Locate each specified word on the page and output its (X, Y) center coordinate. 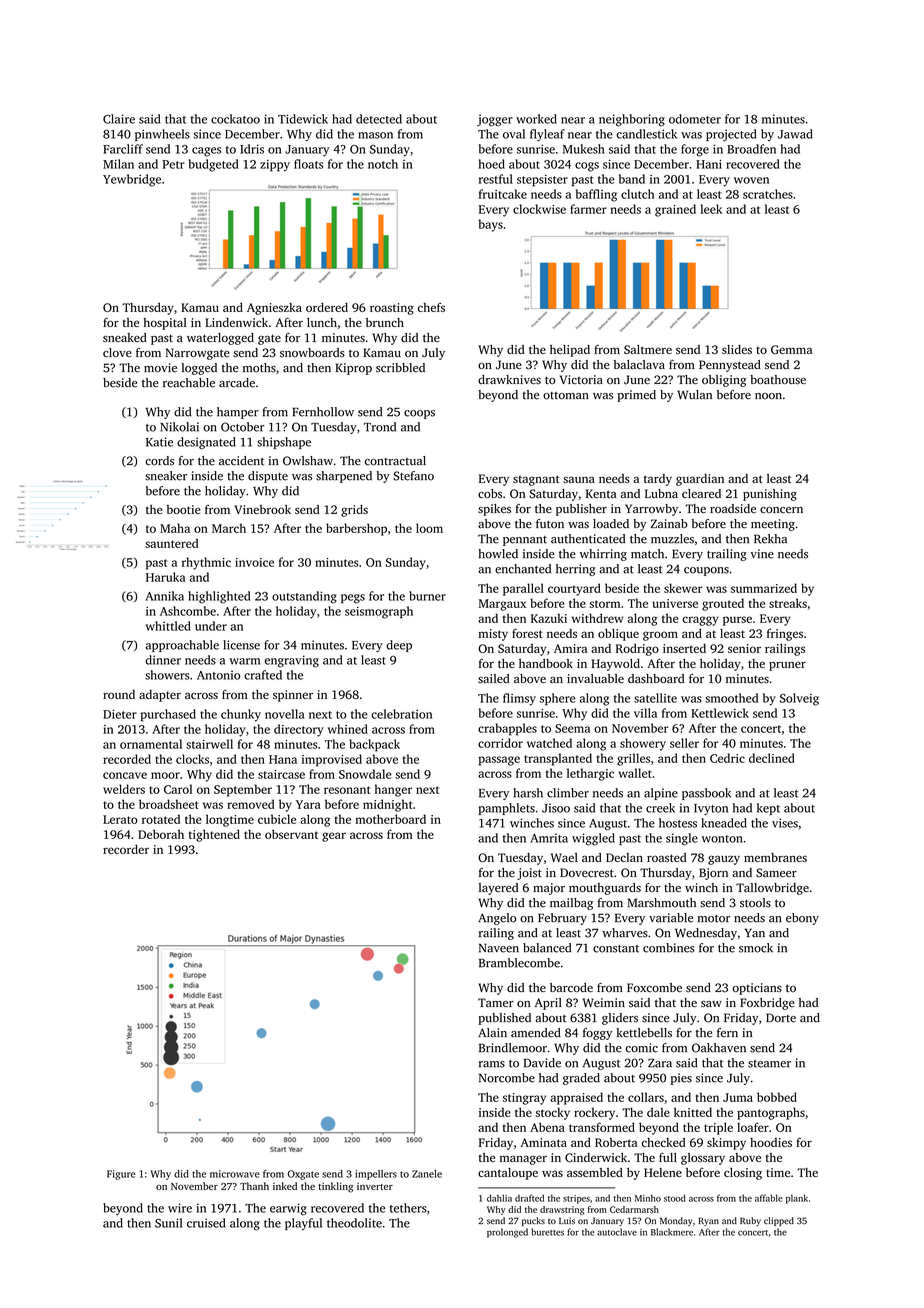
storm (605, 604)
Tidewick (303, 119)
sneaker (166, 476)
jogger (495, 120)
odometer (695, 119)
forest (527, 633)
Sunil (168, 1223)
